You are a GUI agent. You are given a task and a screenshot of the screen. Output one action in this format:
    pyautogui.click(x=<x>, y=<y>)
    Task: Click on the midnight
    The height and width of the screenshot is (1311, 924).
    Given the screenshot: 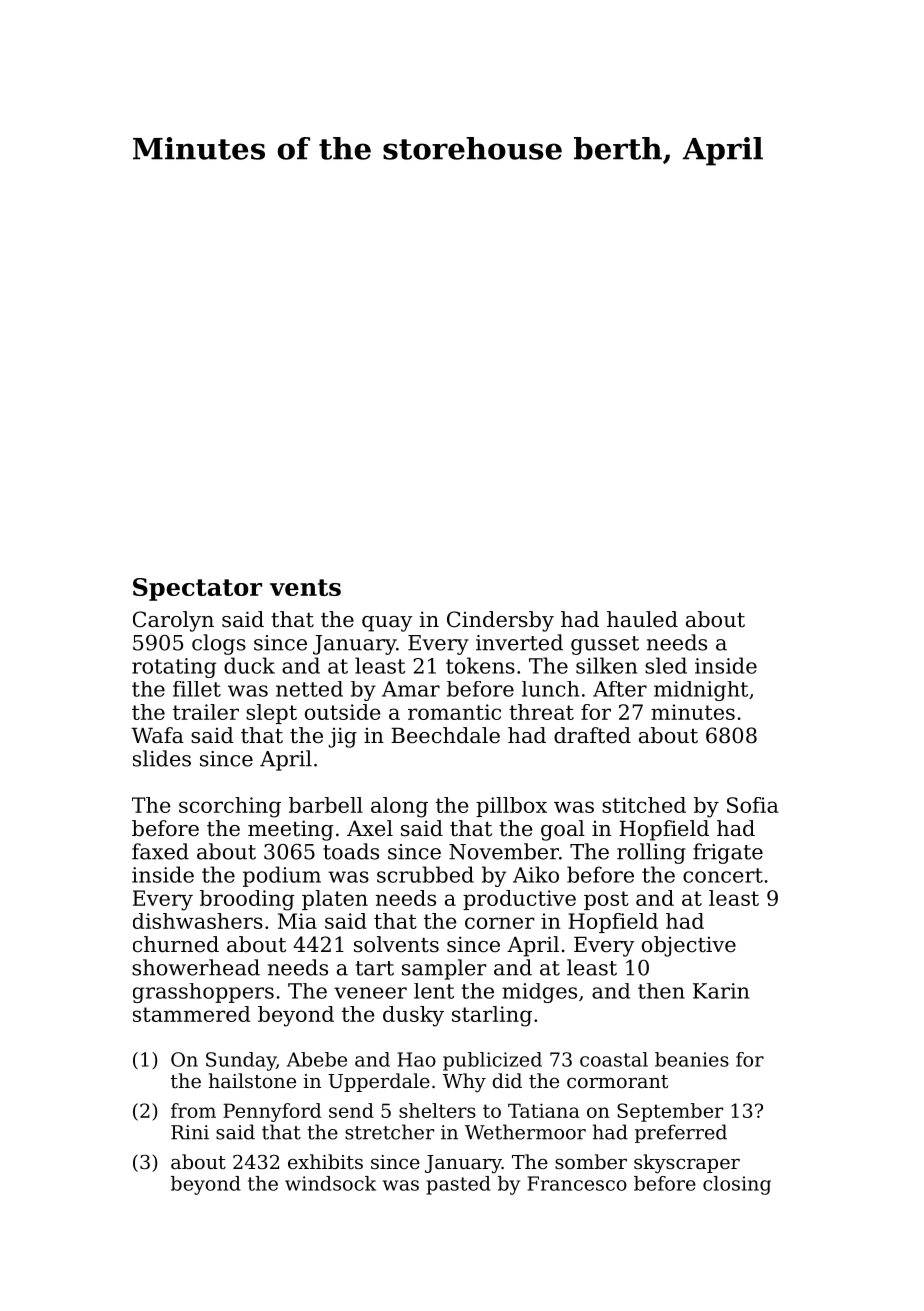 What is the action you would take?
    pyautogui.click(x=701, y=691)
